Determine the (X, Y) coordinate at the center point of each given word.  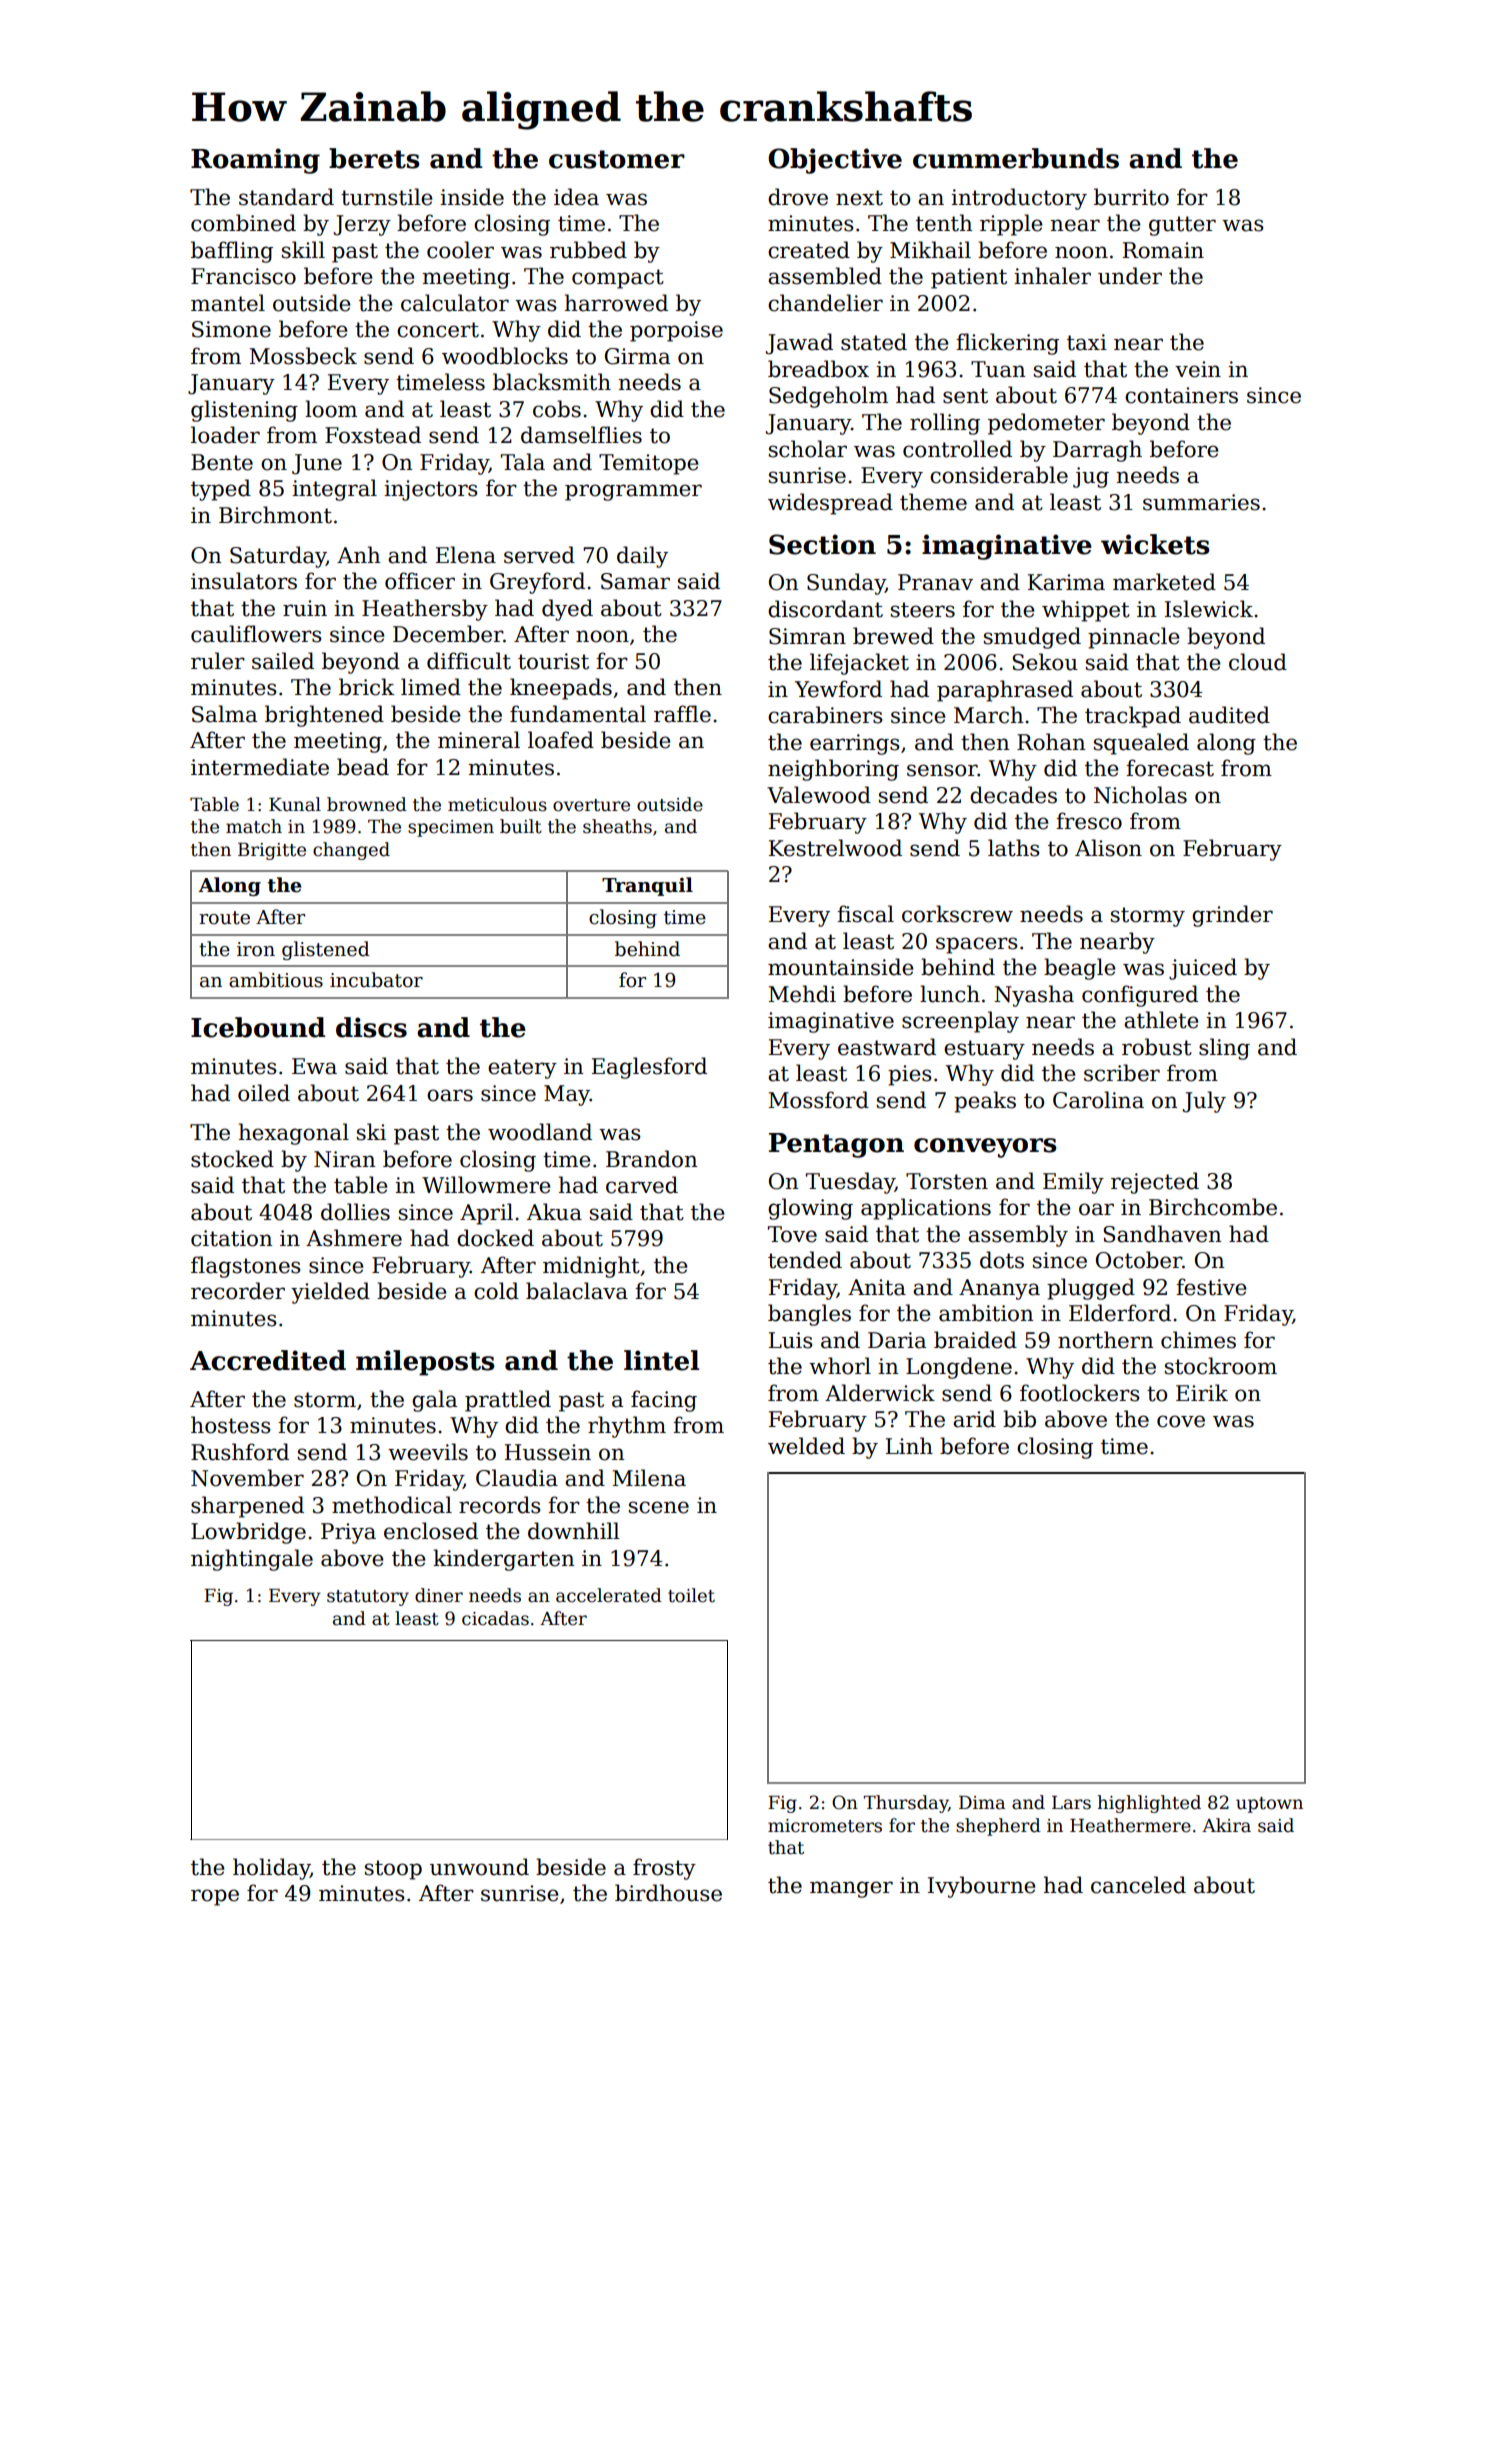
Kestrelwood (835, 848)
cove (1181, 1421)
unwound (479, 1867)
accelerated (609, 1595)
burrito (1131, 197)
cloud (1258, 662)
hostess (230, 1425)
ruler (218, 661)
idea (576, 197)
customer (617, 159)
